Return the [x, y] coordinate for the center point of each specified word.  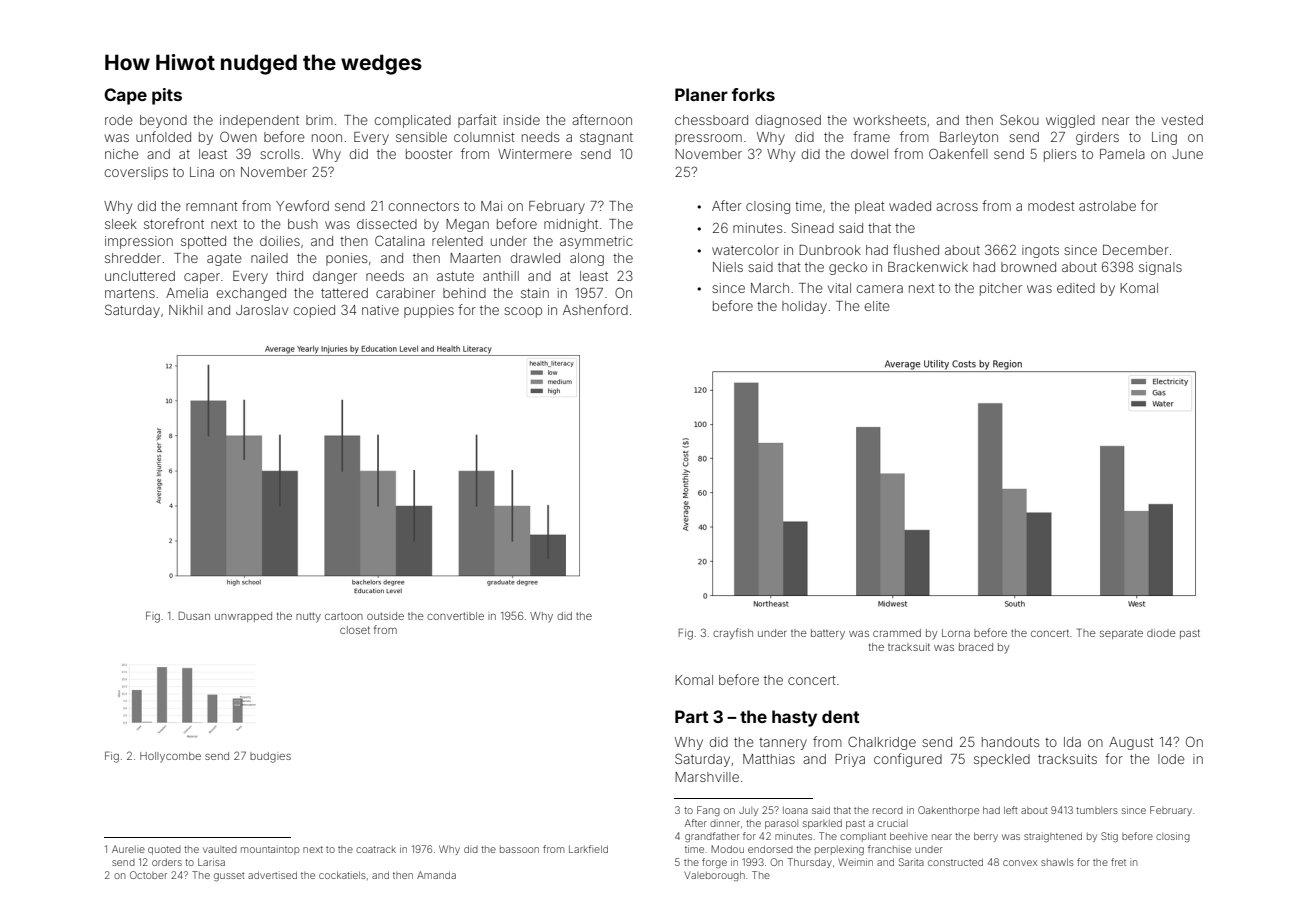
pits [167, 96]
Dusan [194, 615]
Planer [701, 94]
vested [1182, 120]
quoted [164, 850]
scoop [523, 312]
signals [1160, 268]
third [289, 276]
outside [385, 616]
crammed [897, 633]
